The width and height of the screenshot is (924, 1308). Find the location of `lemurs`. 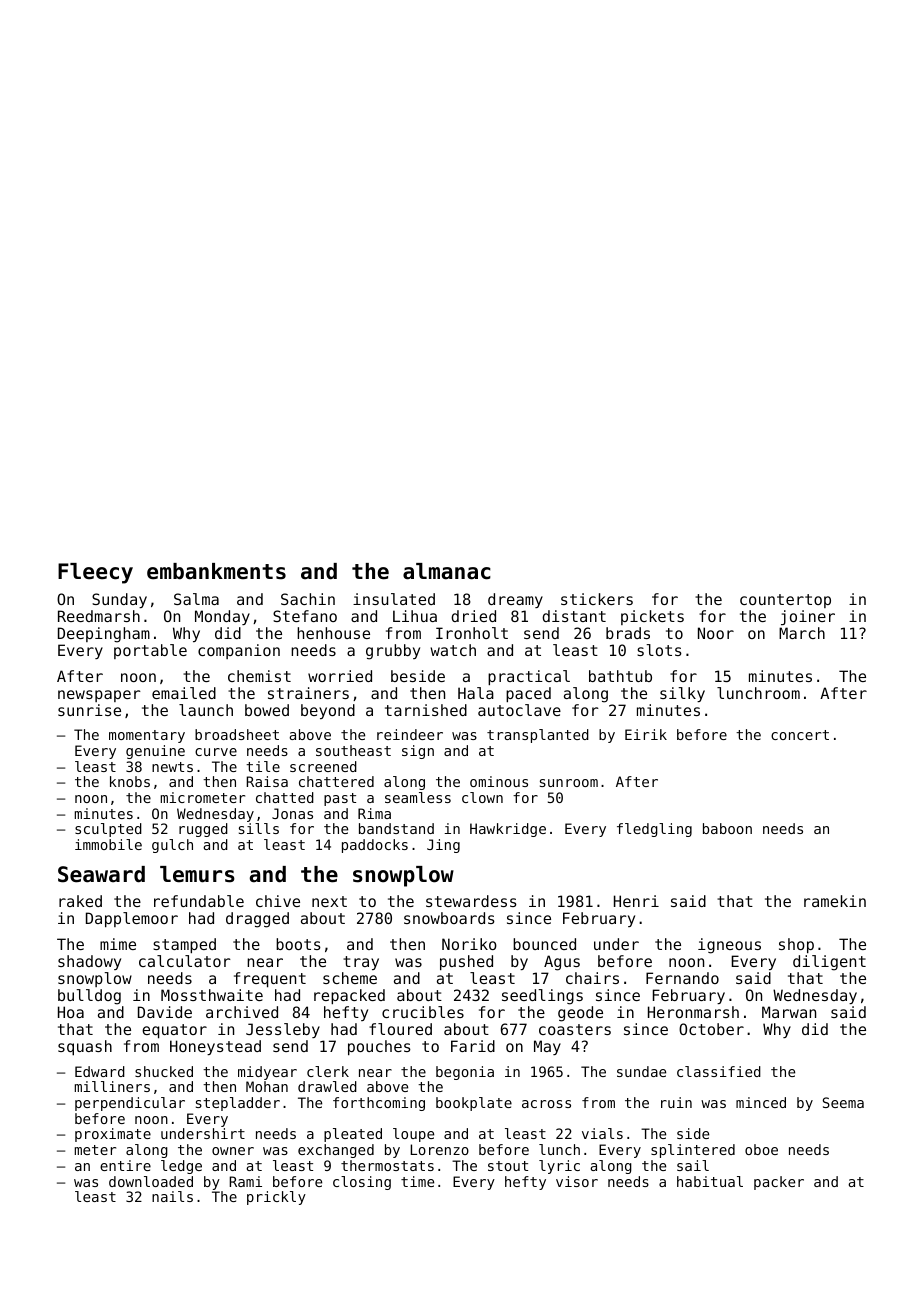

lemurs is located at coordinates (197, 874).
